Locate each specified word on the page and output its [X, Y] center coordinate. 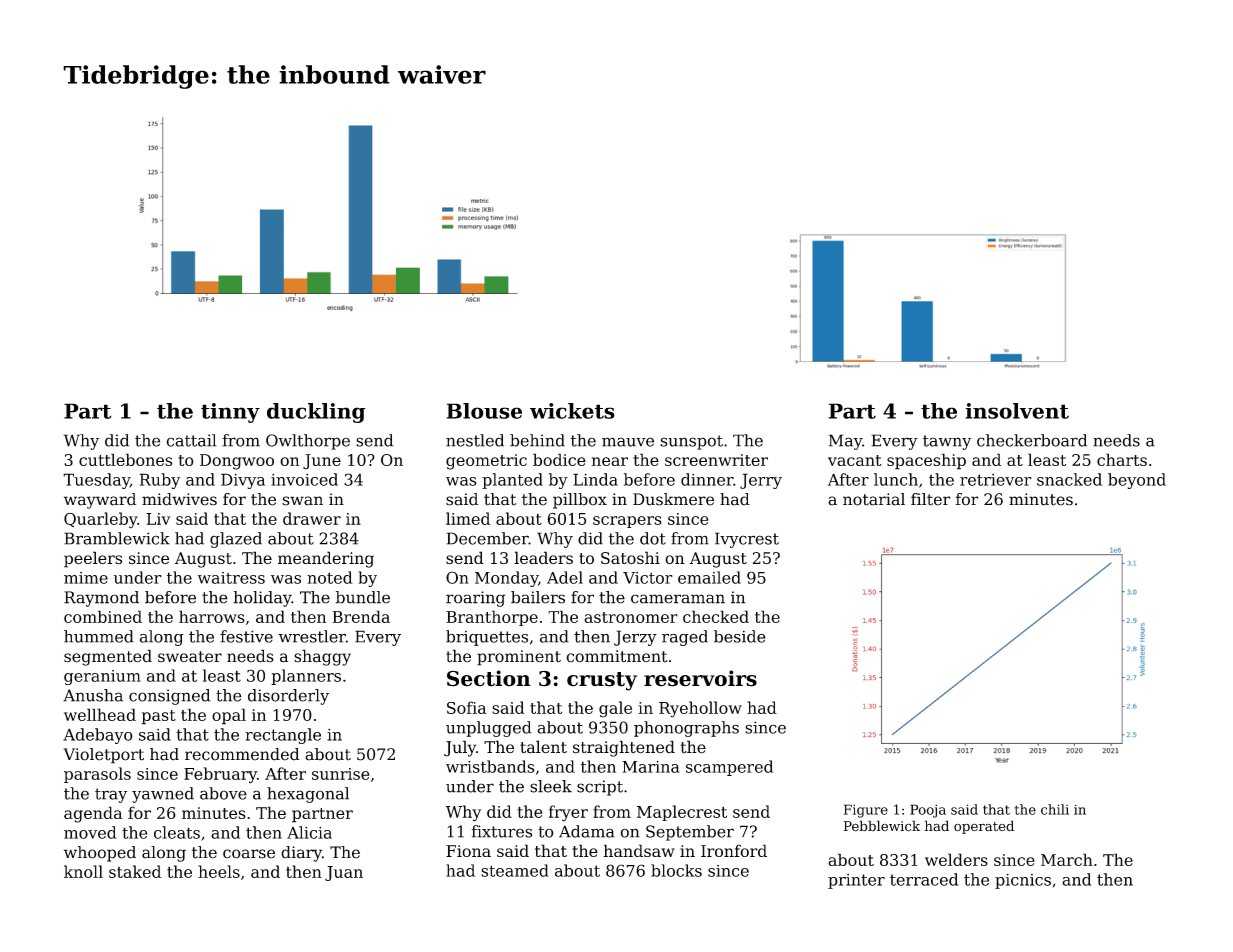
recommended [242, 754]
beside [740, 636]
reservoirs [700, 678]
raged [685, 638]
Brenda [361, 616]
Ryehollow [700, 709]
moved [90, 832]
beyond [1137, 481]
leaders [543, 558]
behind [537, 440]
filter [931, 499]
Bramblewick [117, 538]
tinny [230, 413]
